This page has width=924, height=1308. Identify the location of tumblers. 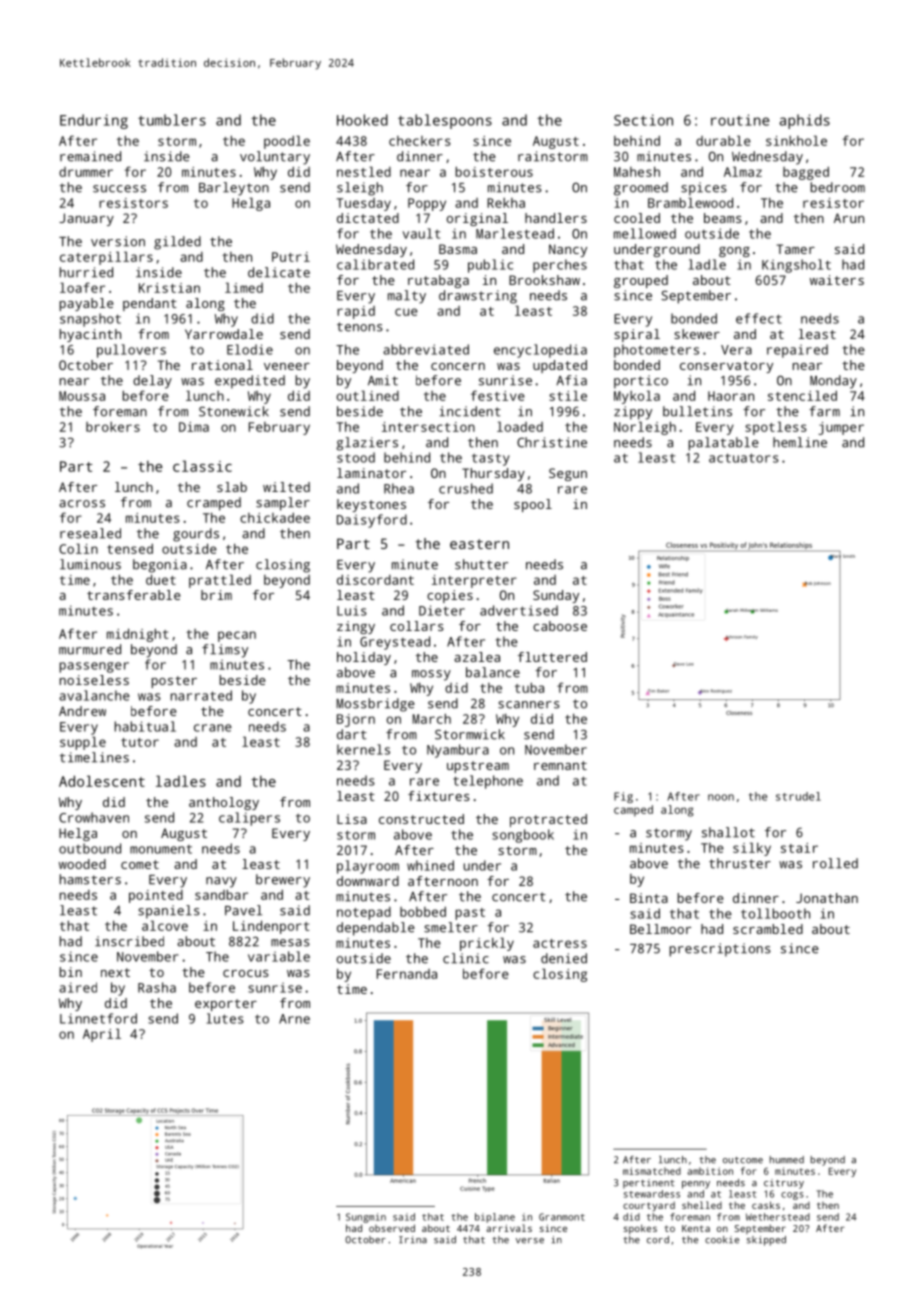
(172, 120).
